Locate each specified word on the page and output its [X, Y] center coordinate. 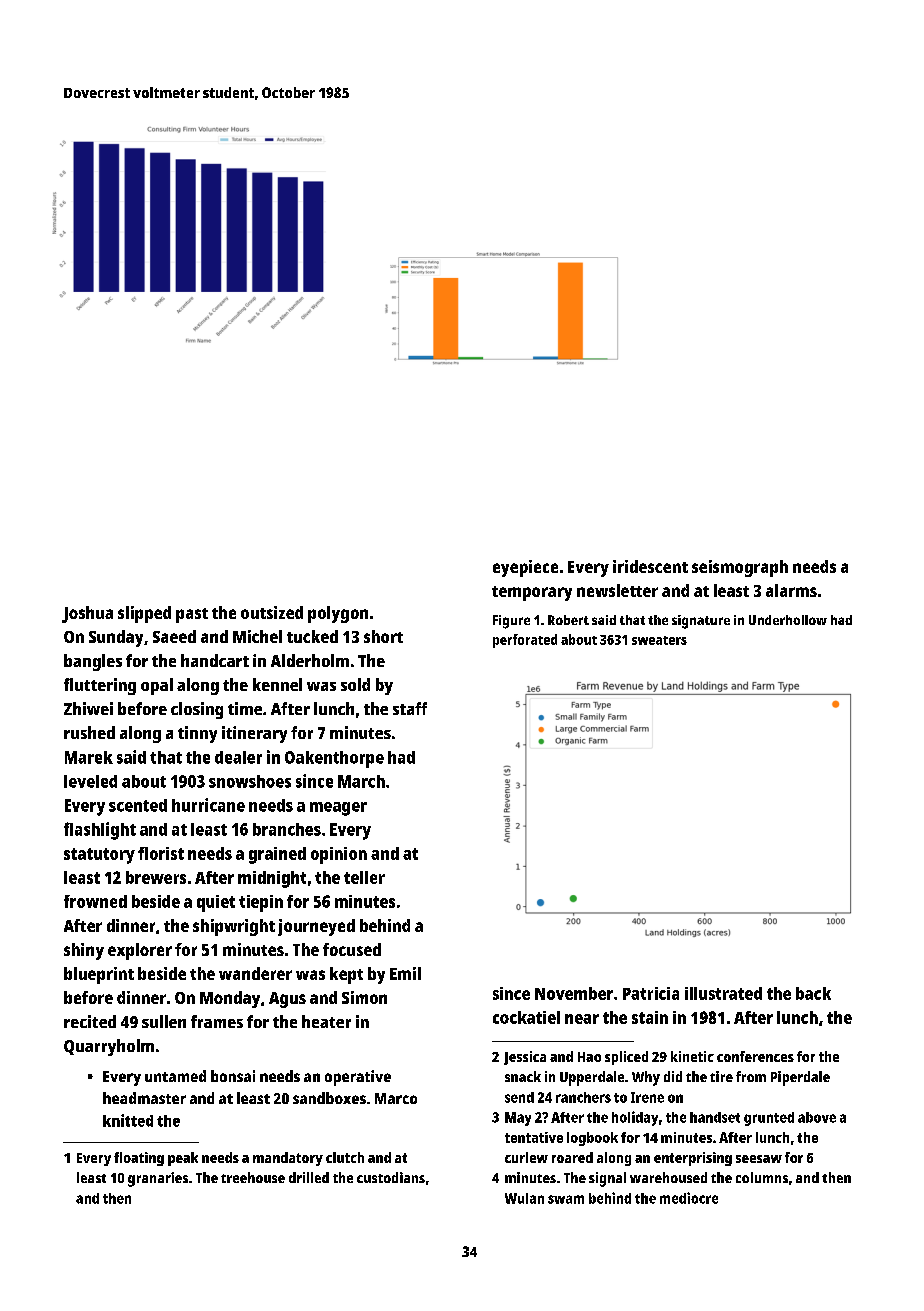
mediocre [689, 1198]
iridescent [650, 566]
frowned [95, 901]
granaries [158, 1179]
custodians [391, 1177]
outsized [272, 612]
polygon [338, 614]
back [813, 993]
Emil [405, 973]
